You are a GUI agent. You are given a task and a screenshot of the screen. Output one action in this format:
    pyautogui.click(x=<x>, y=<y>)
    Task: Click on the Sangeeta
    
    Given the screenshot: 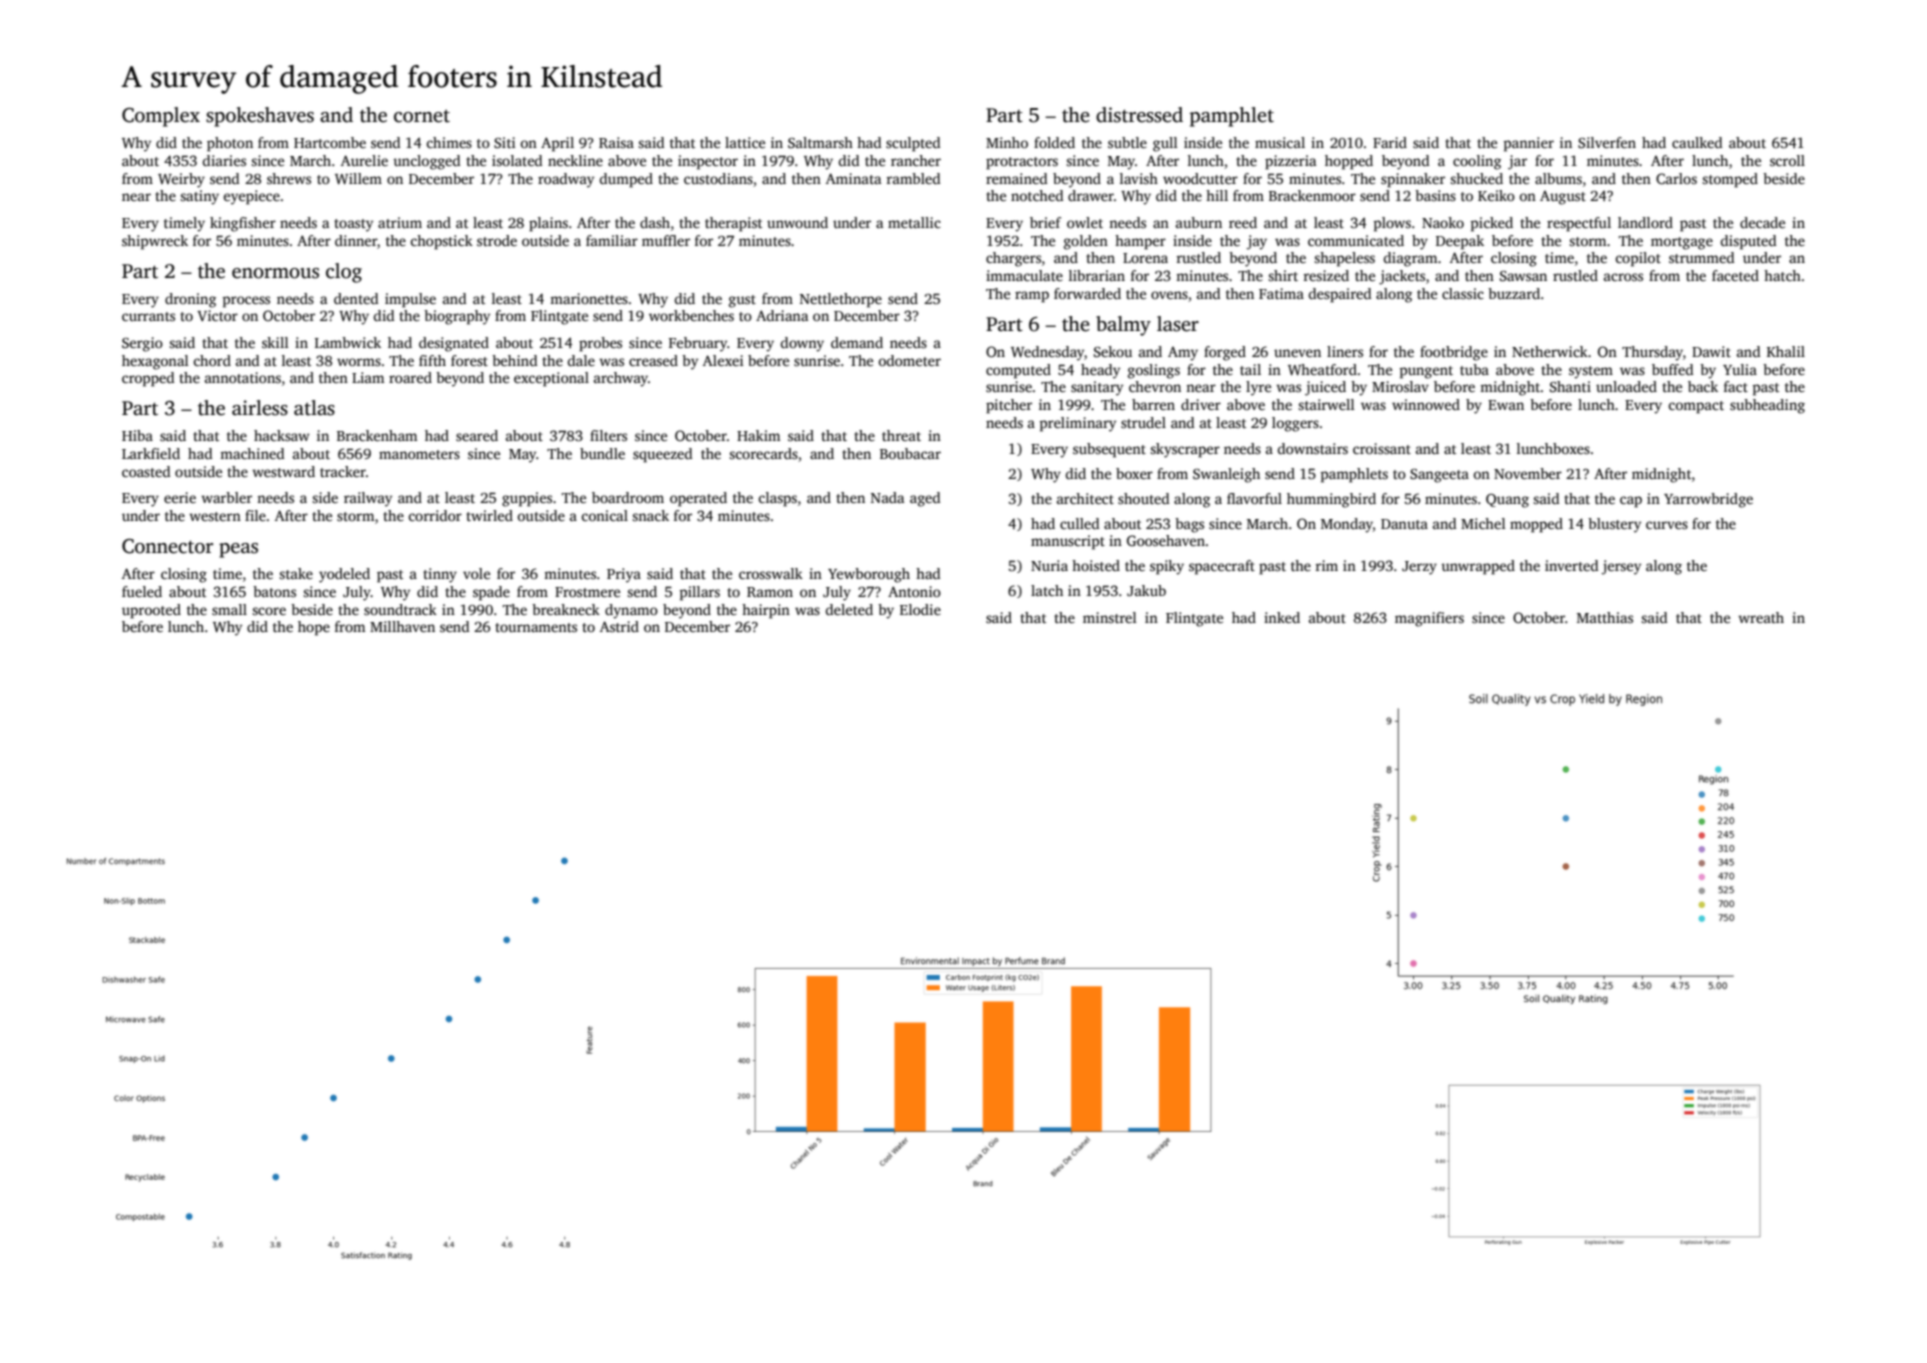 What is the action you would take?
    pyautogui.click(x=1439, y=476)
